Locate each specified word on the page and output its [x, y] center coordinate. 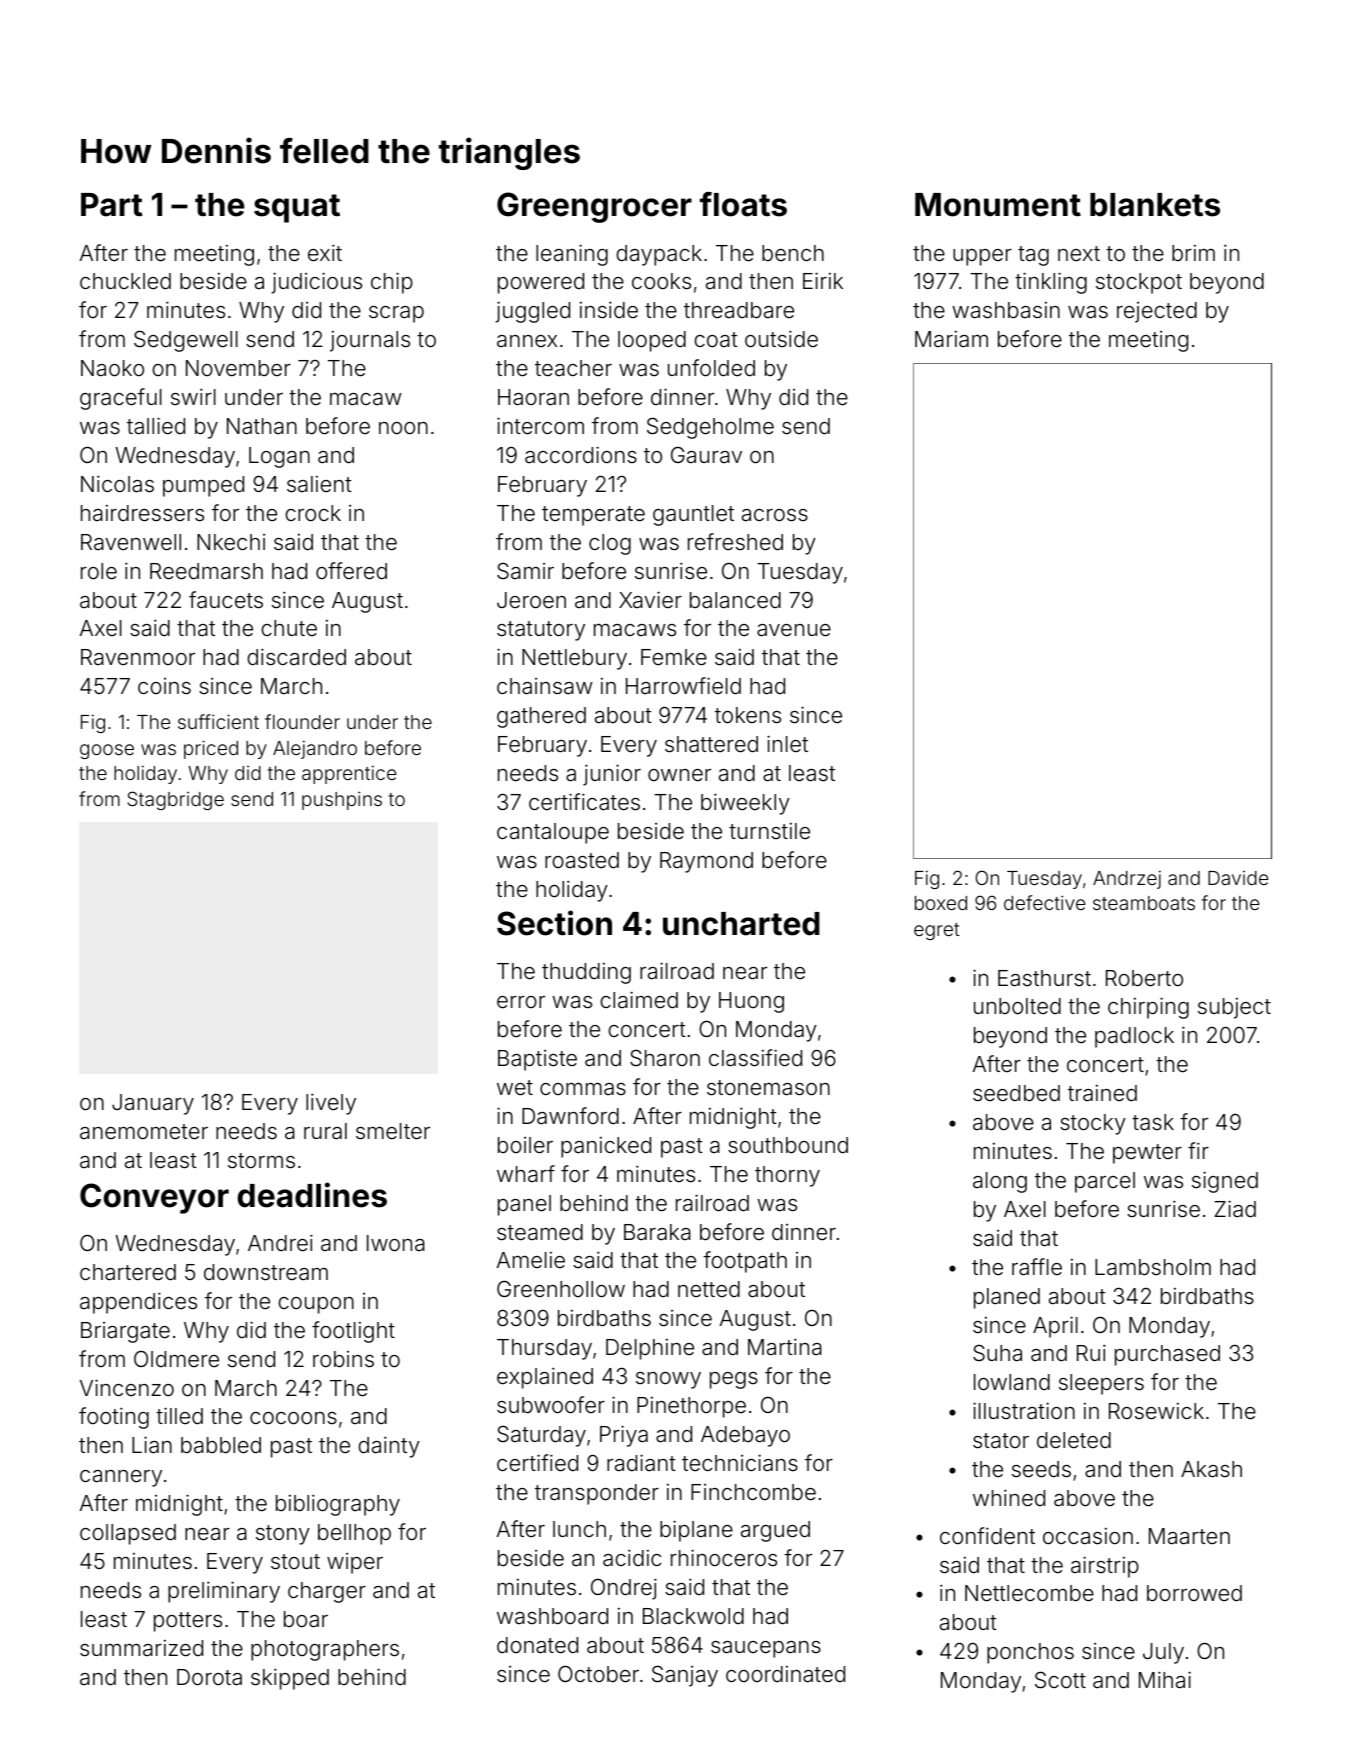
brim [1193, 253]
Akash [1211, 1469]
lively [331, 1104]
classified [755, 1058]
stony [283, 1535]
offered [351, 571]
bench [793, 253]
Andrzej [1127, 879]
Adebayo [745, 1436]
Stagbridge [175, 800]
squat [297, 208]
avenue [794, 630]
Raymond [706, 862]
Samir [525, 570]
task [1153, 1122]
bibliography [338, 1505]
